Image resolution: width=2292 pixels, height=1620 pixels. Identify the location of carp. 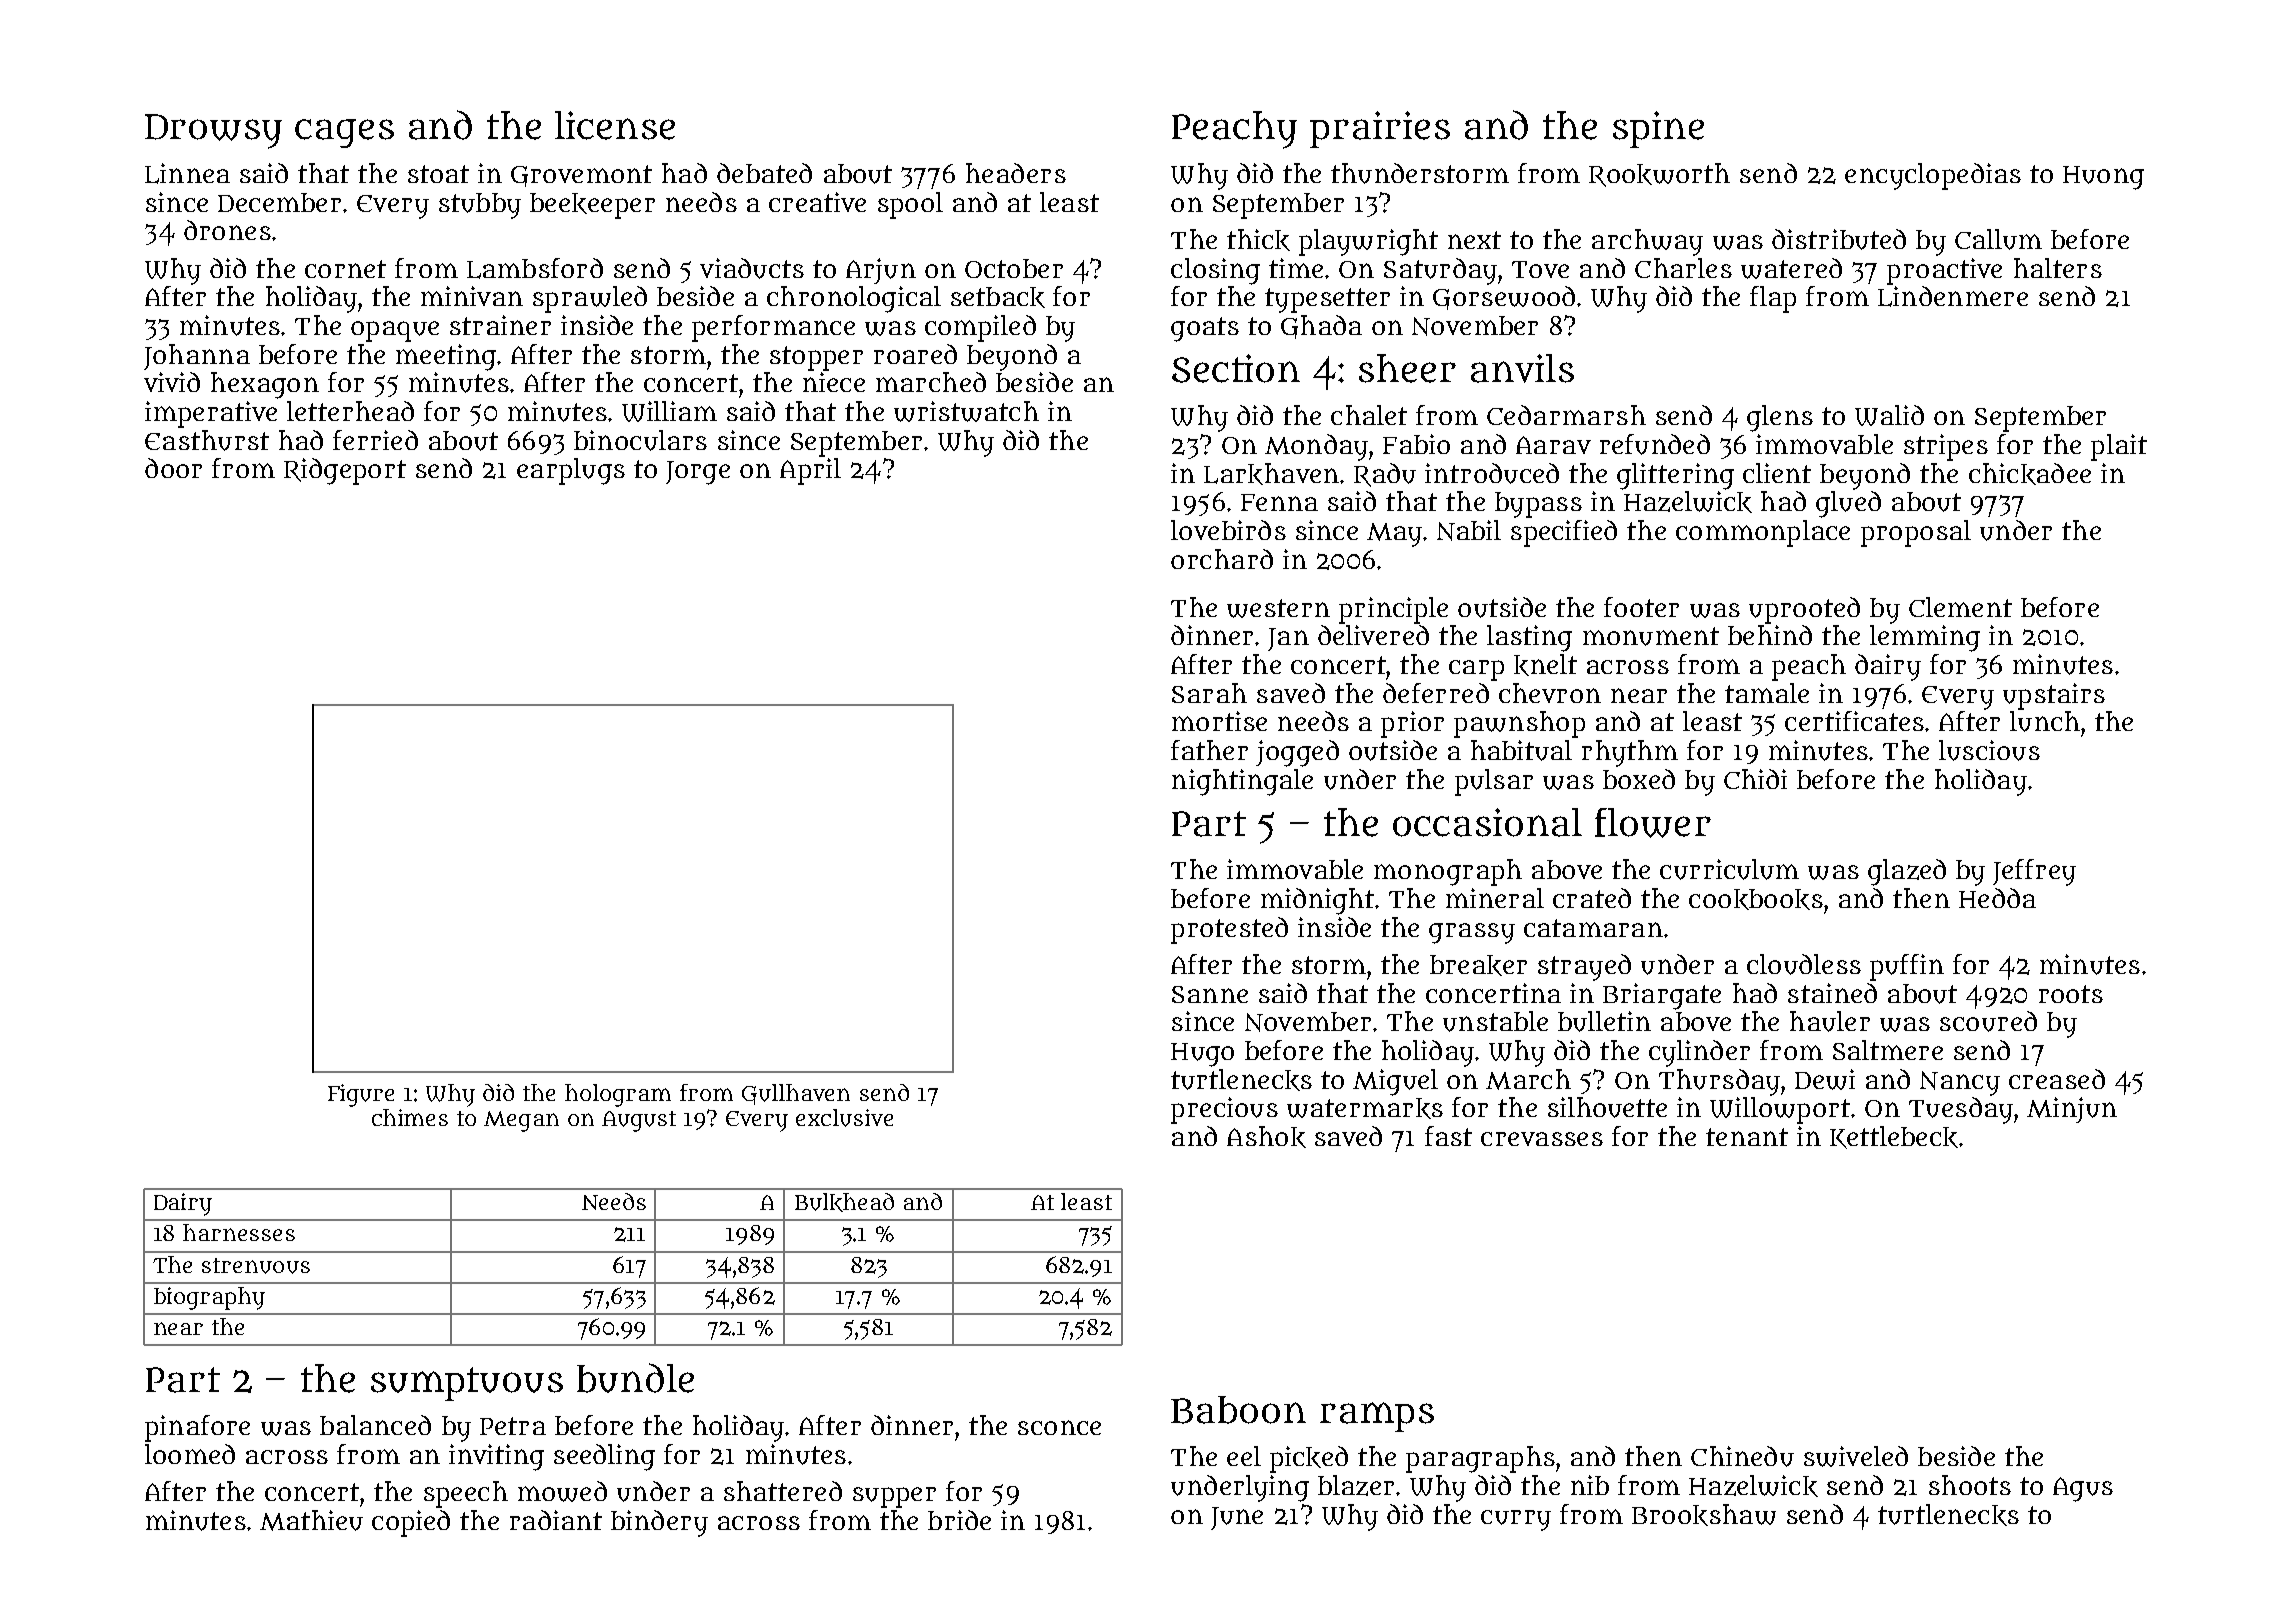
(1476, 670).
